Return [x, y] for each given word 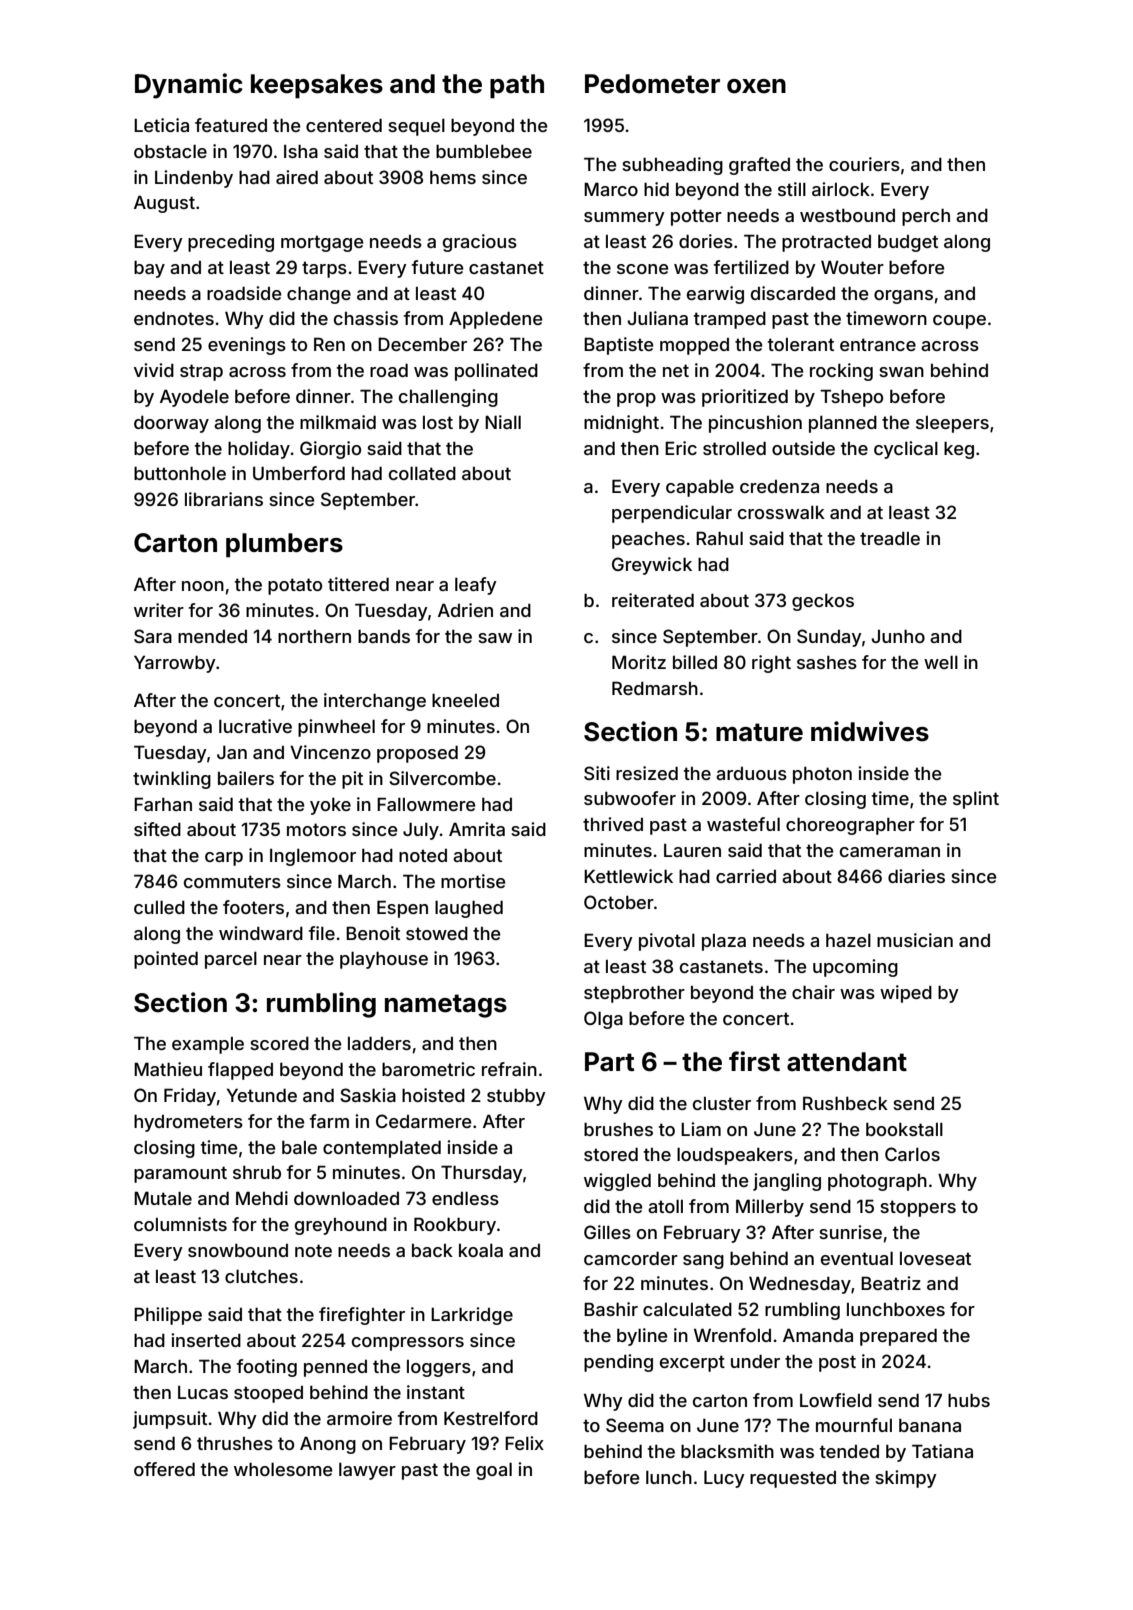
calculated [687, 1309]
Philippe [168, 1316]
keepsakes [317, 86]
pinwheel [336, 728]
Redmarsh [655, 688]
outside [803, 448]
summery [624, 219]
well [941, 662]
